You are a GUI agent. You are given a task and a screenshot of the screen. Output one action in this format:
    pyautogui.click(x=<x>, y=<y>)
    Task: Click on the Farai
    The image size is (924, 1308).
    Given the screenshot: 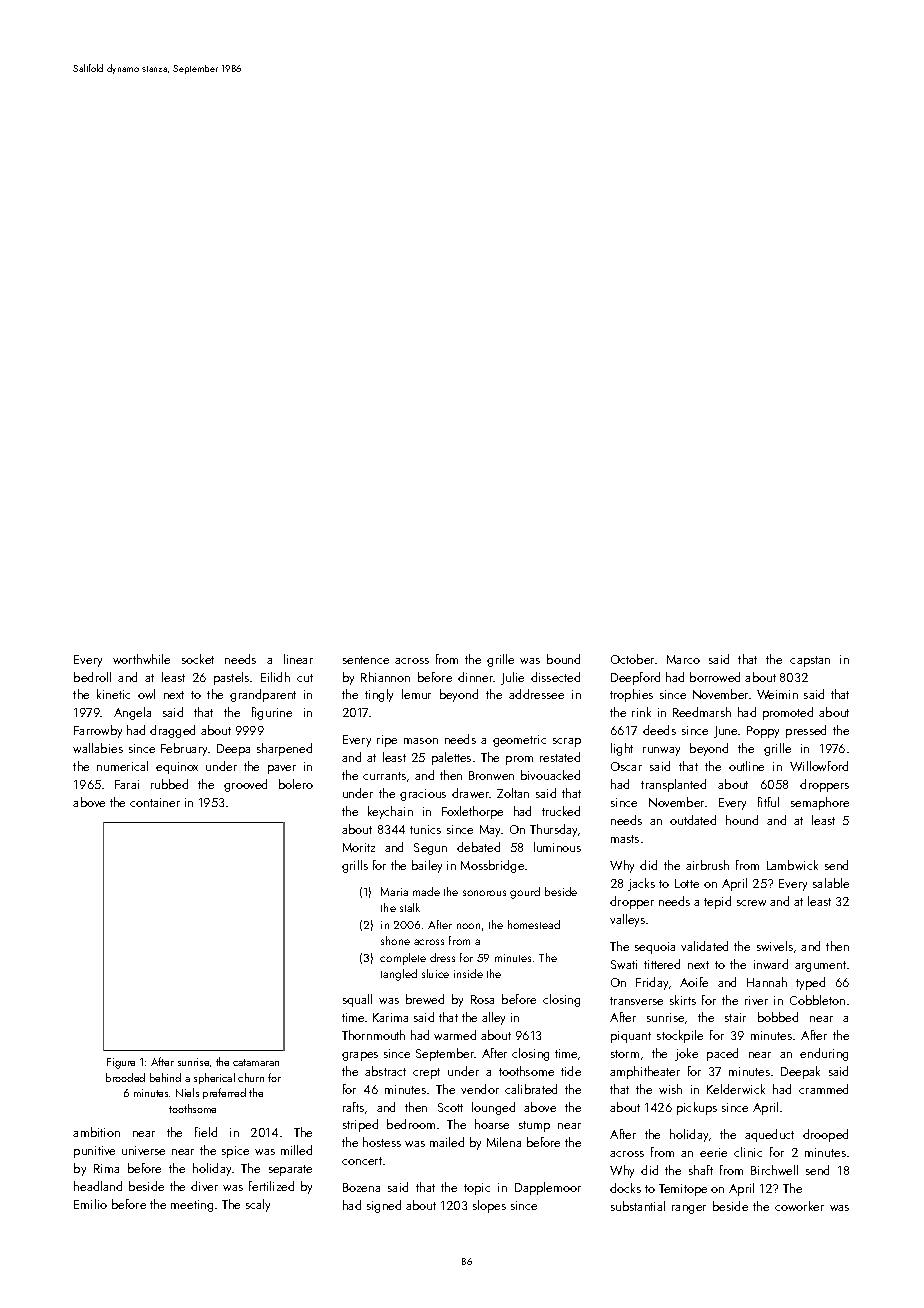 What is the action you would take?
    pyautogui.click(x=127, y=784)
